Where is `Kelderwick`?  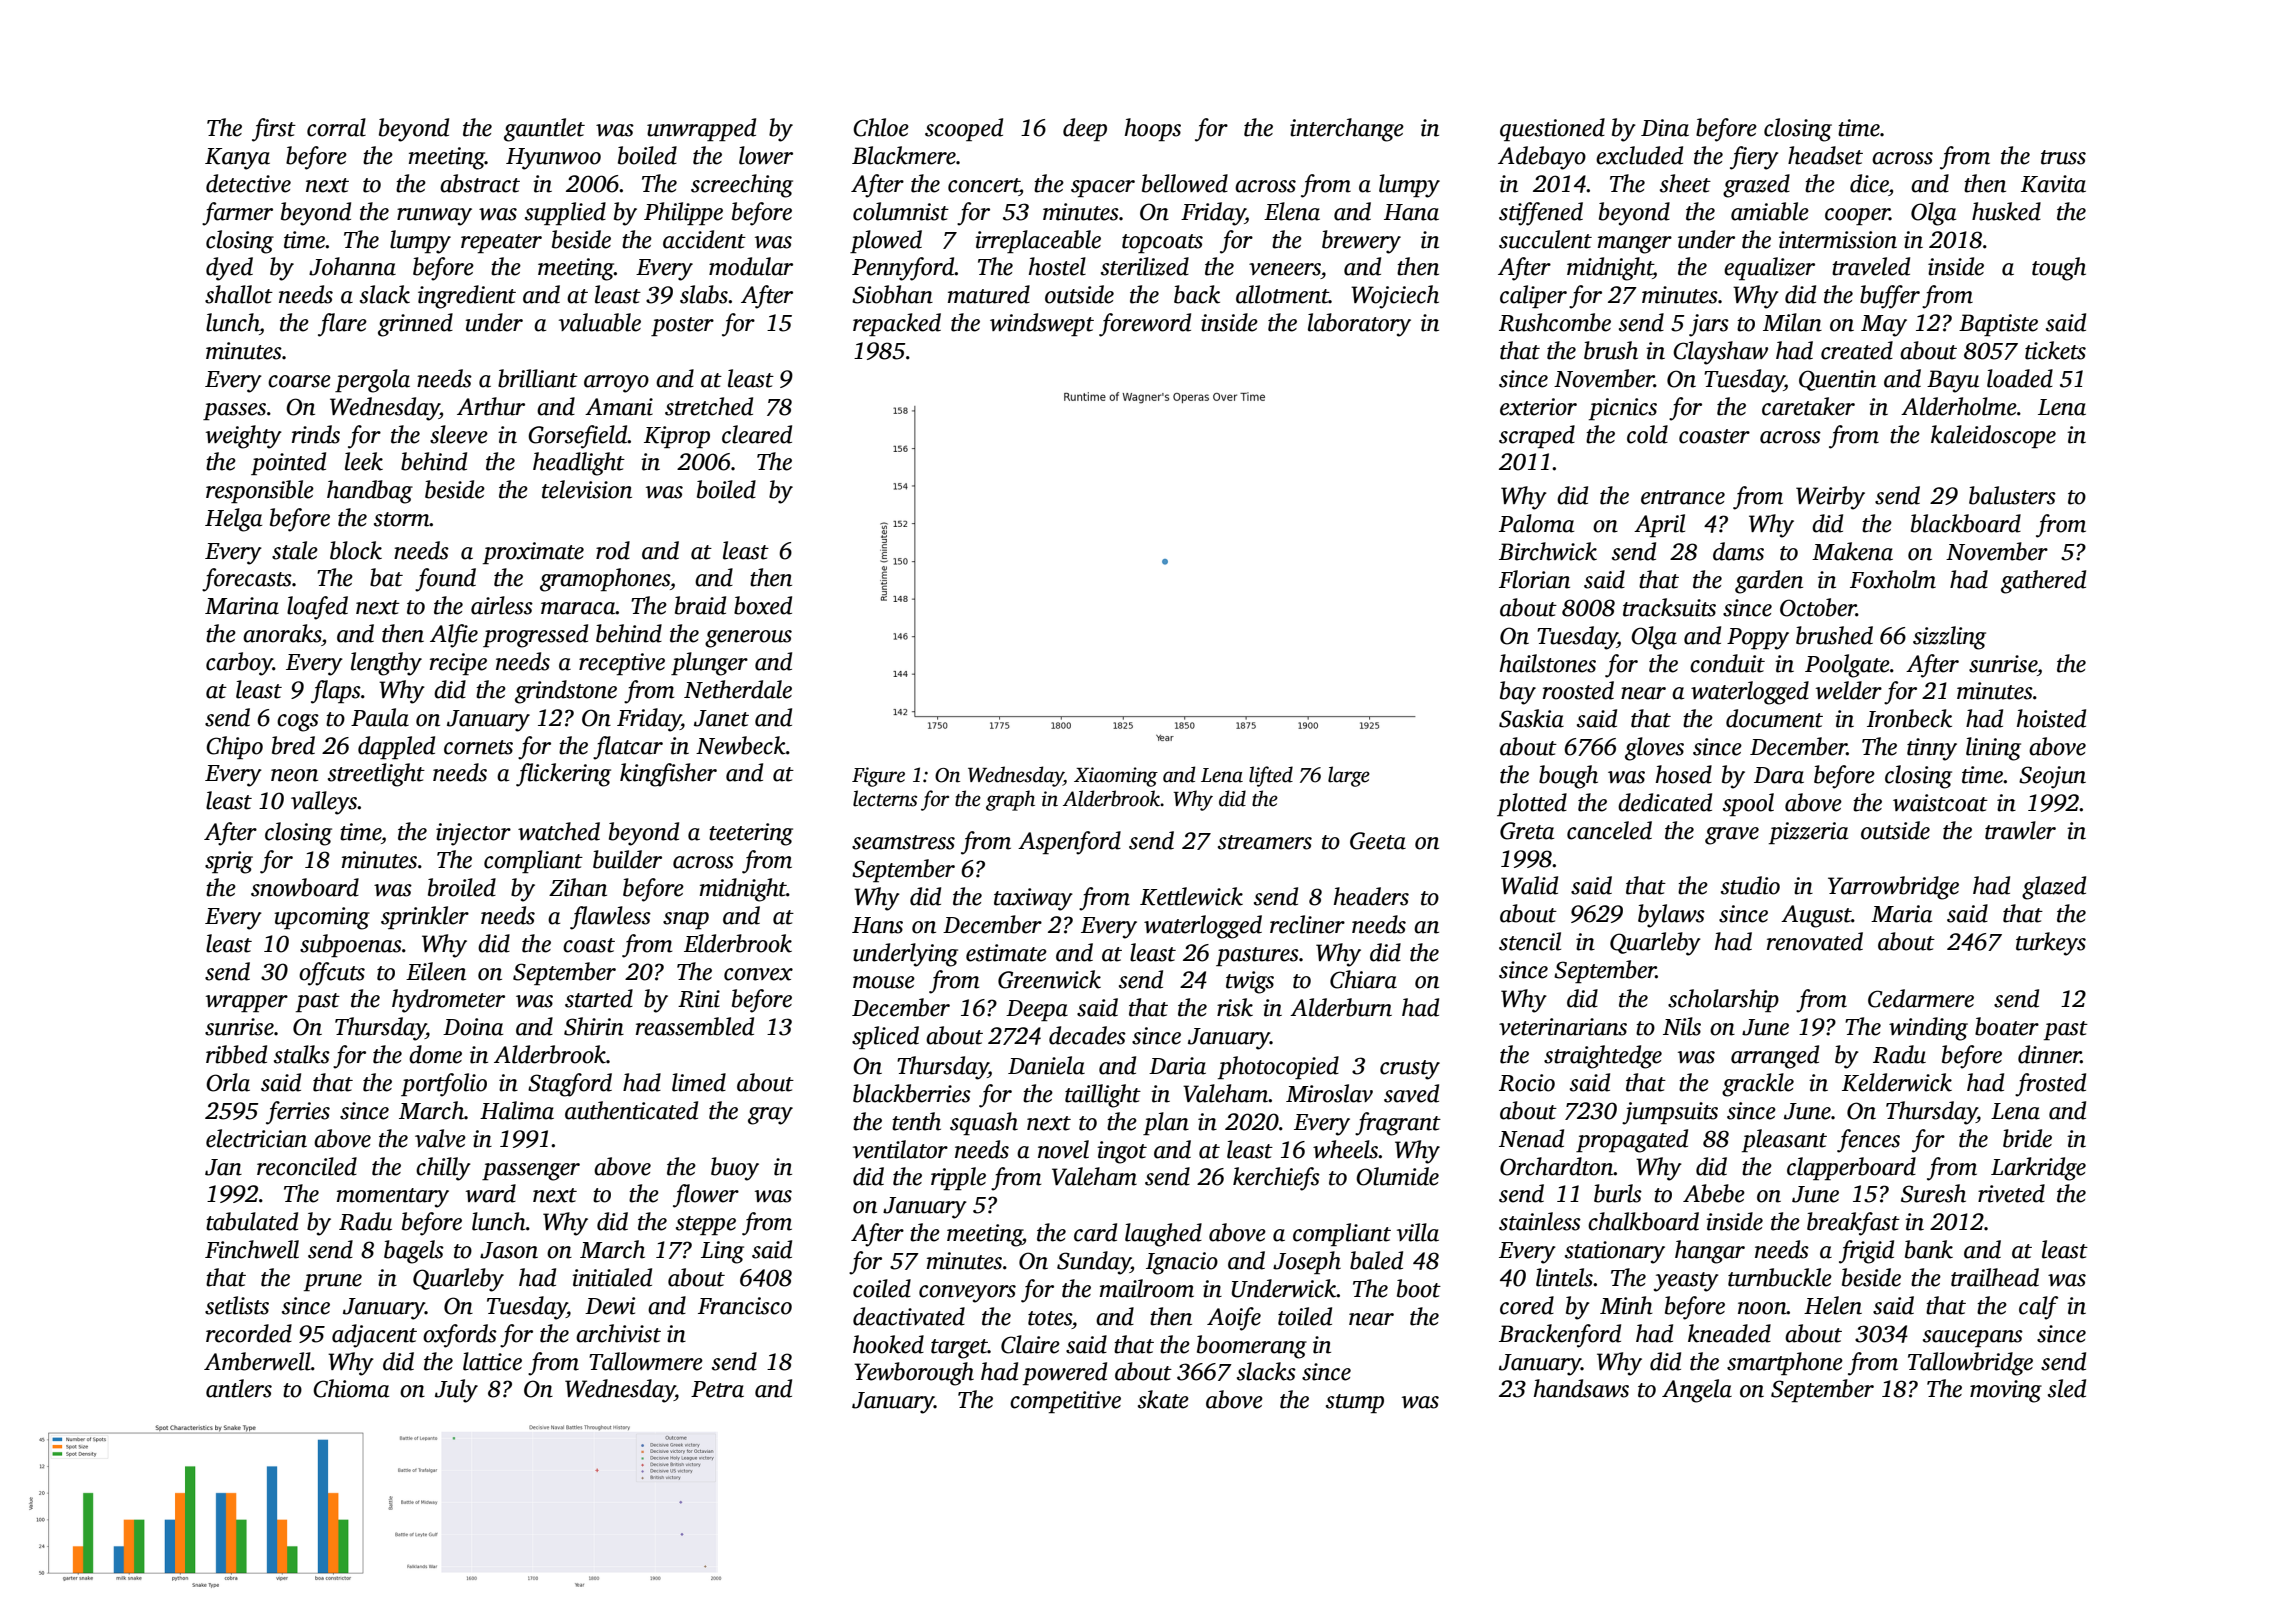
Kelderwick is located at coordinates (1897, 1082).
